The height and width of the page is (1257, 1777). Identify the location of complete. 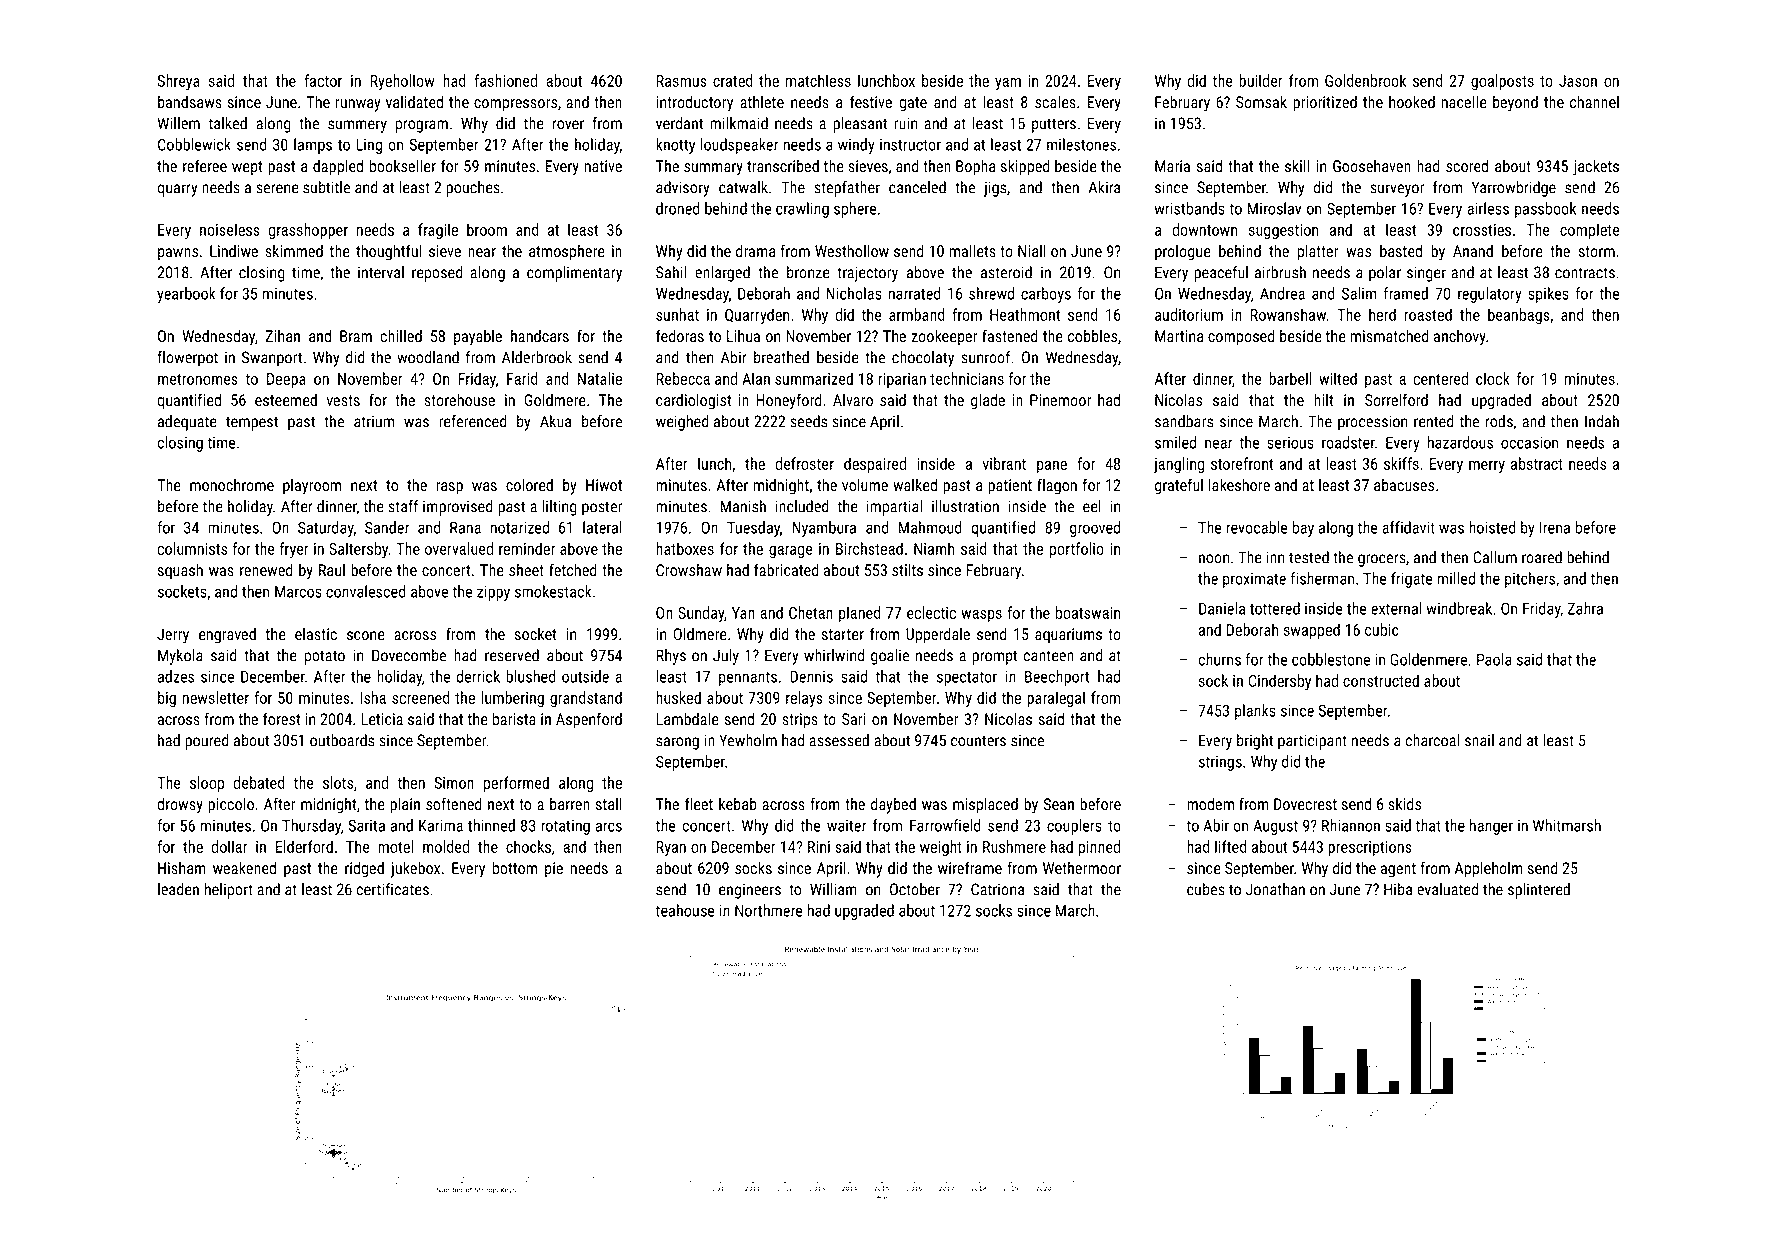
(1590, 231).
